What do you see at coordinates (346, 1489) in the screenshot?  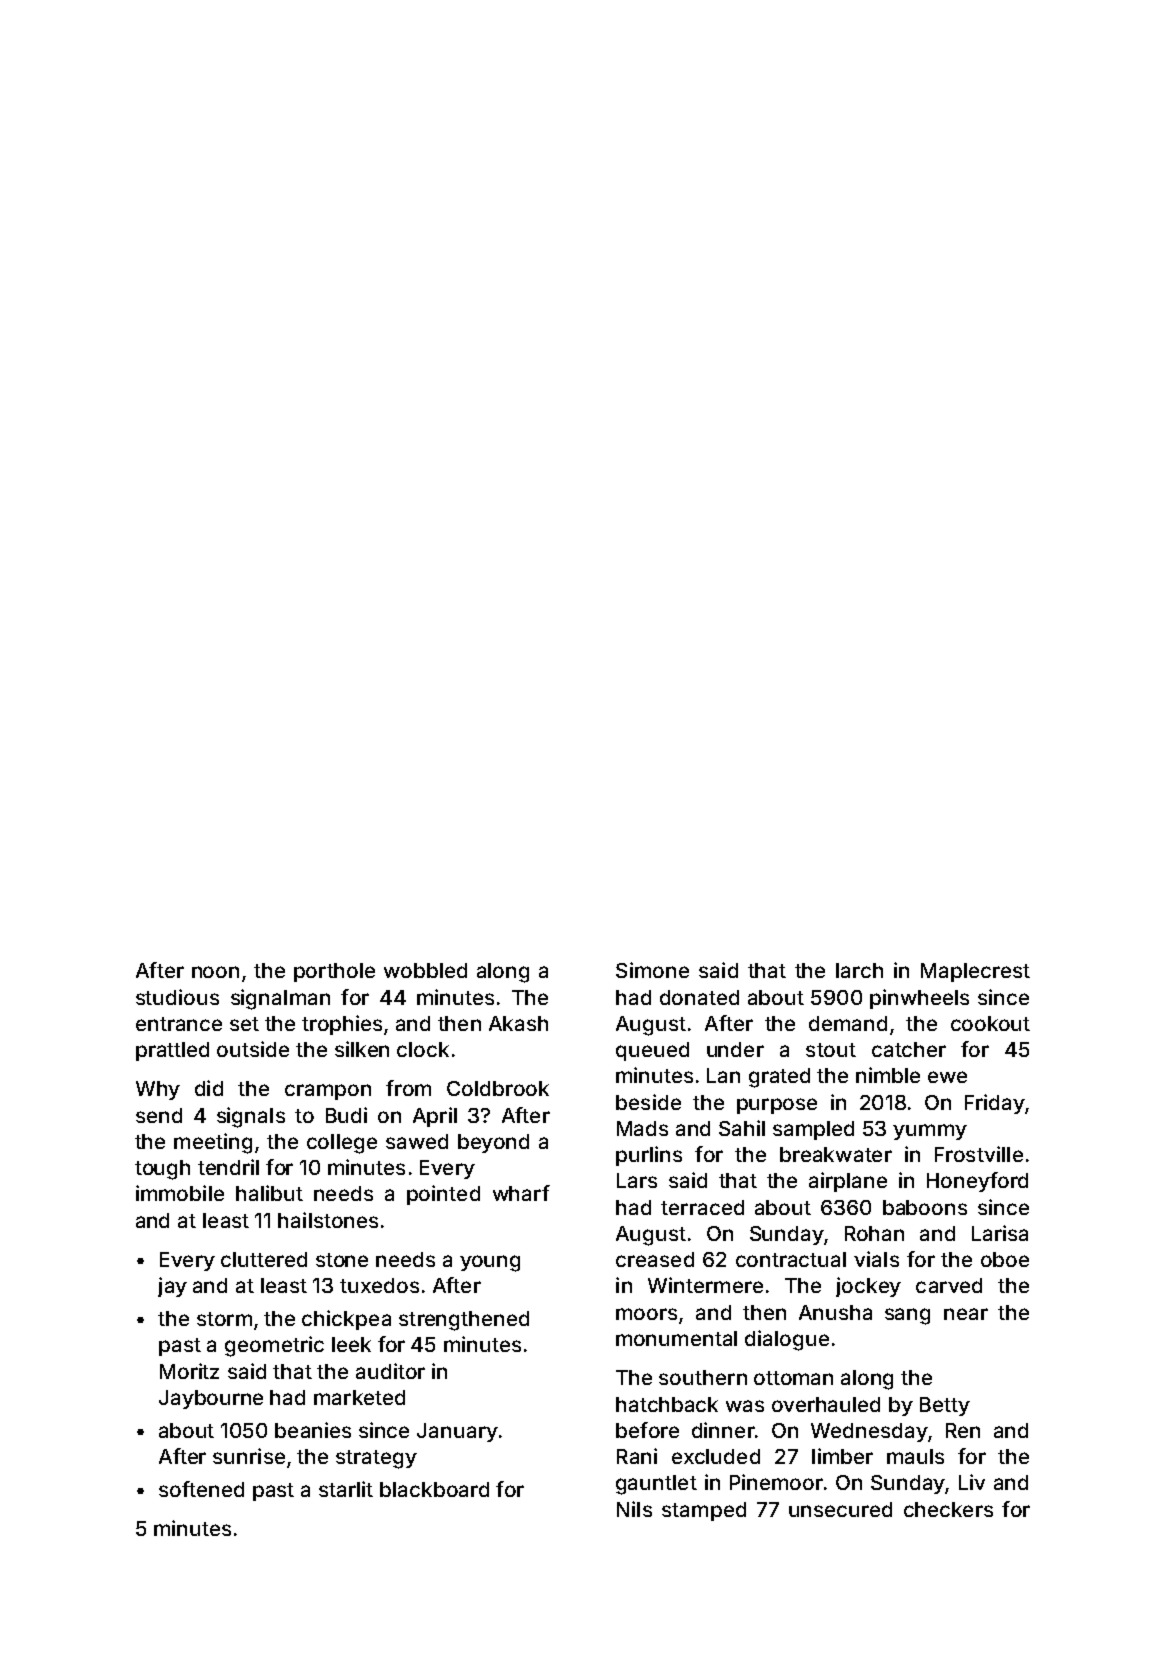 I see `starlit` at bounding box center [346, 1489].
